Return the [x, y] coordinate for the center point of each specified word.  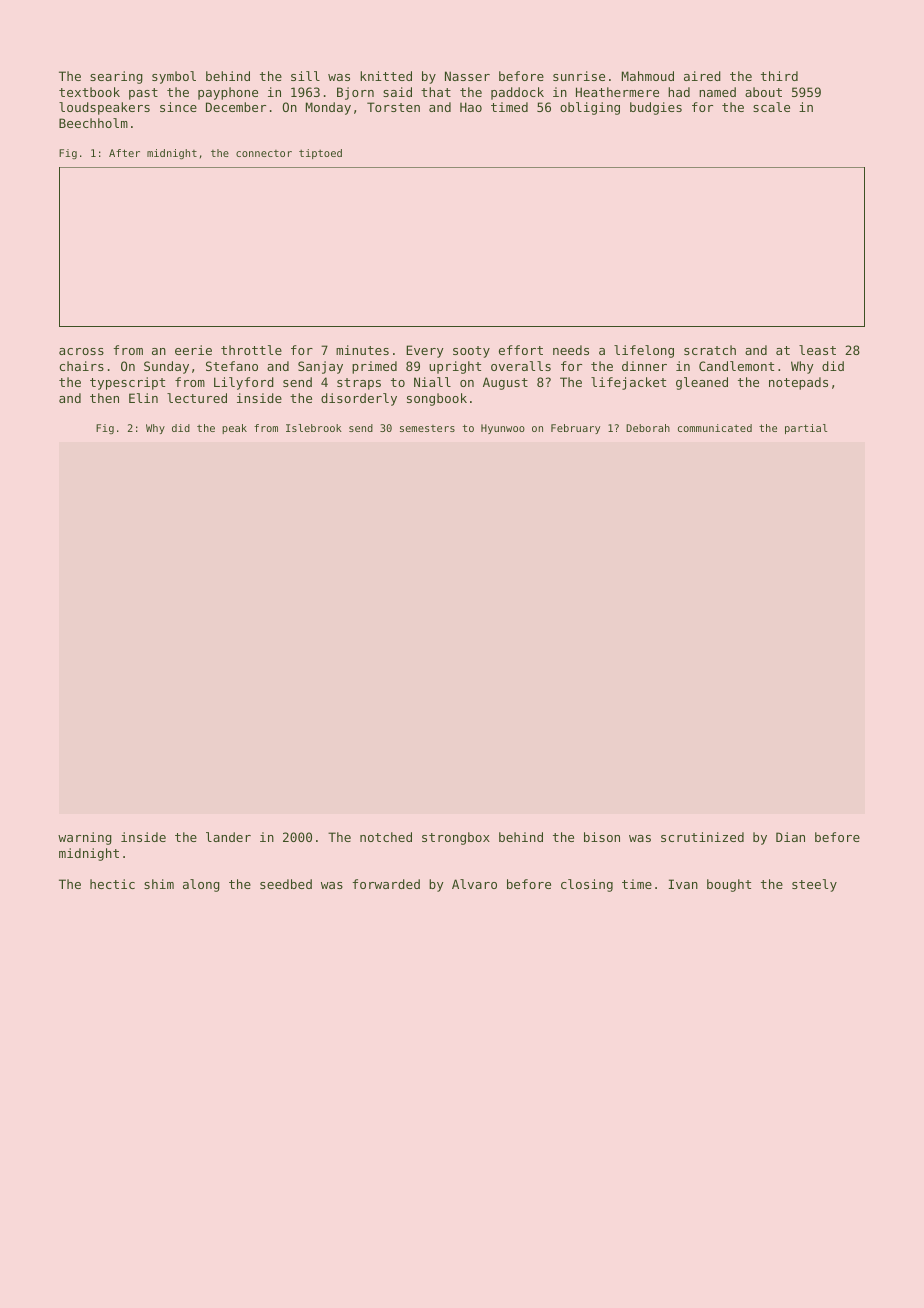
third [779, 76]
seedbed [286, 884]
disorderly [359, 399]
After [124, 153]
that [436, 92]
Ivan [683, 884]
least [817, 350]
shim [159, 884]
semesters [427, 428]
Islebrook [314, 428]
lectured [197, 398]
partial [806, 429]
